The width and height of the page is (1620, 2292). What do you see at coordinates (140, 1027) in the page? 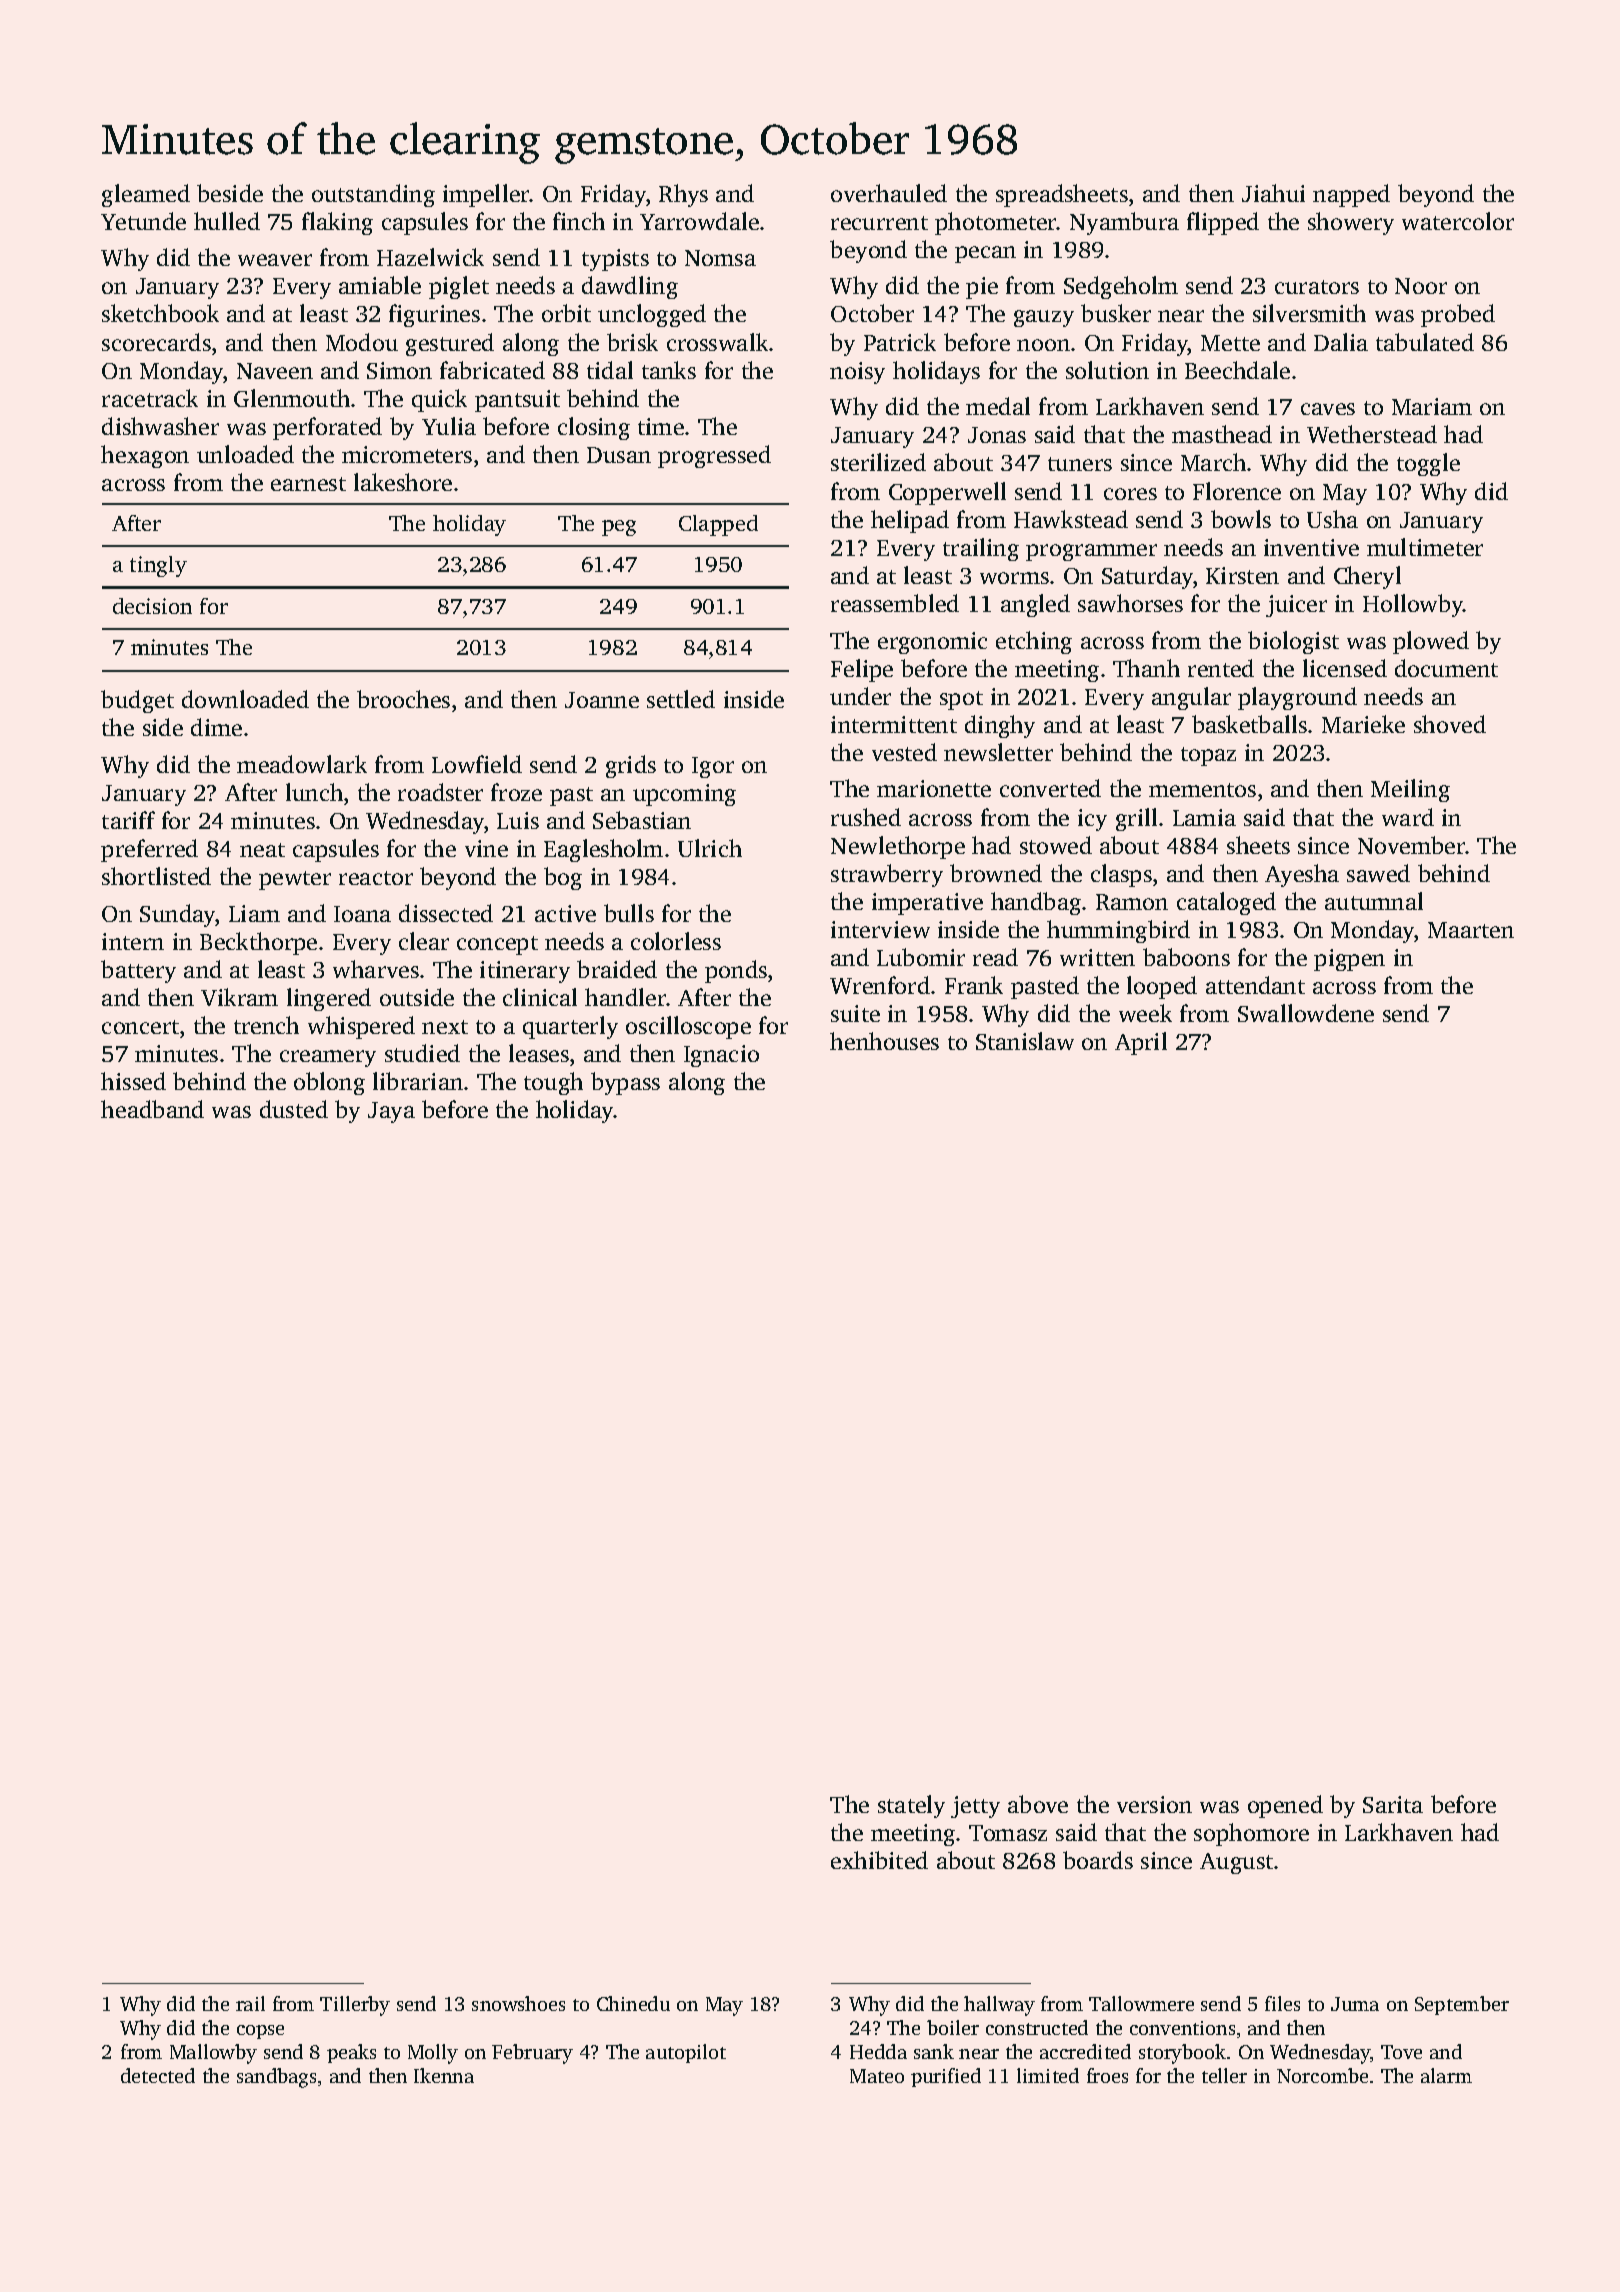
I see `concert` at bounding box center [140, 1027].
